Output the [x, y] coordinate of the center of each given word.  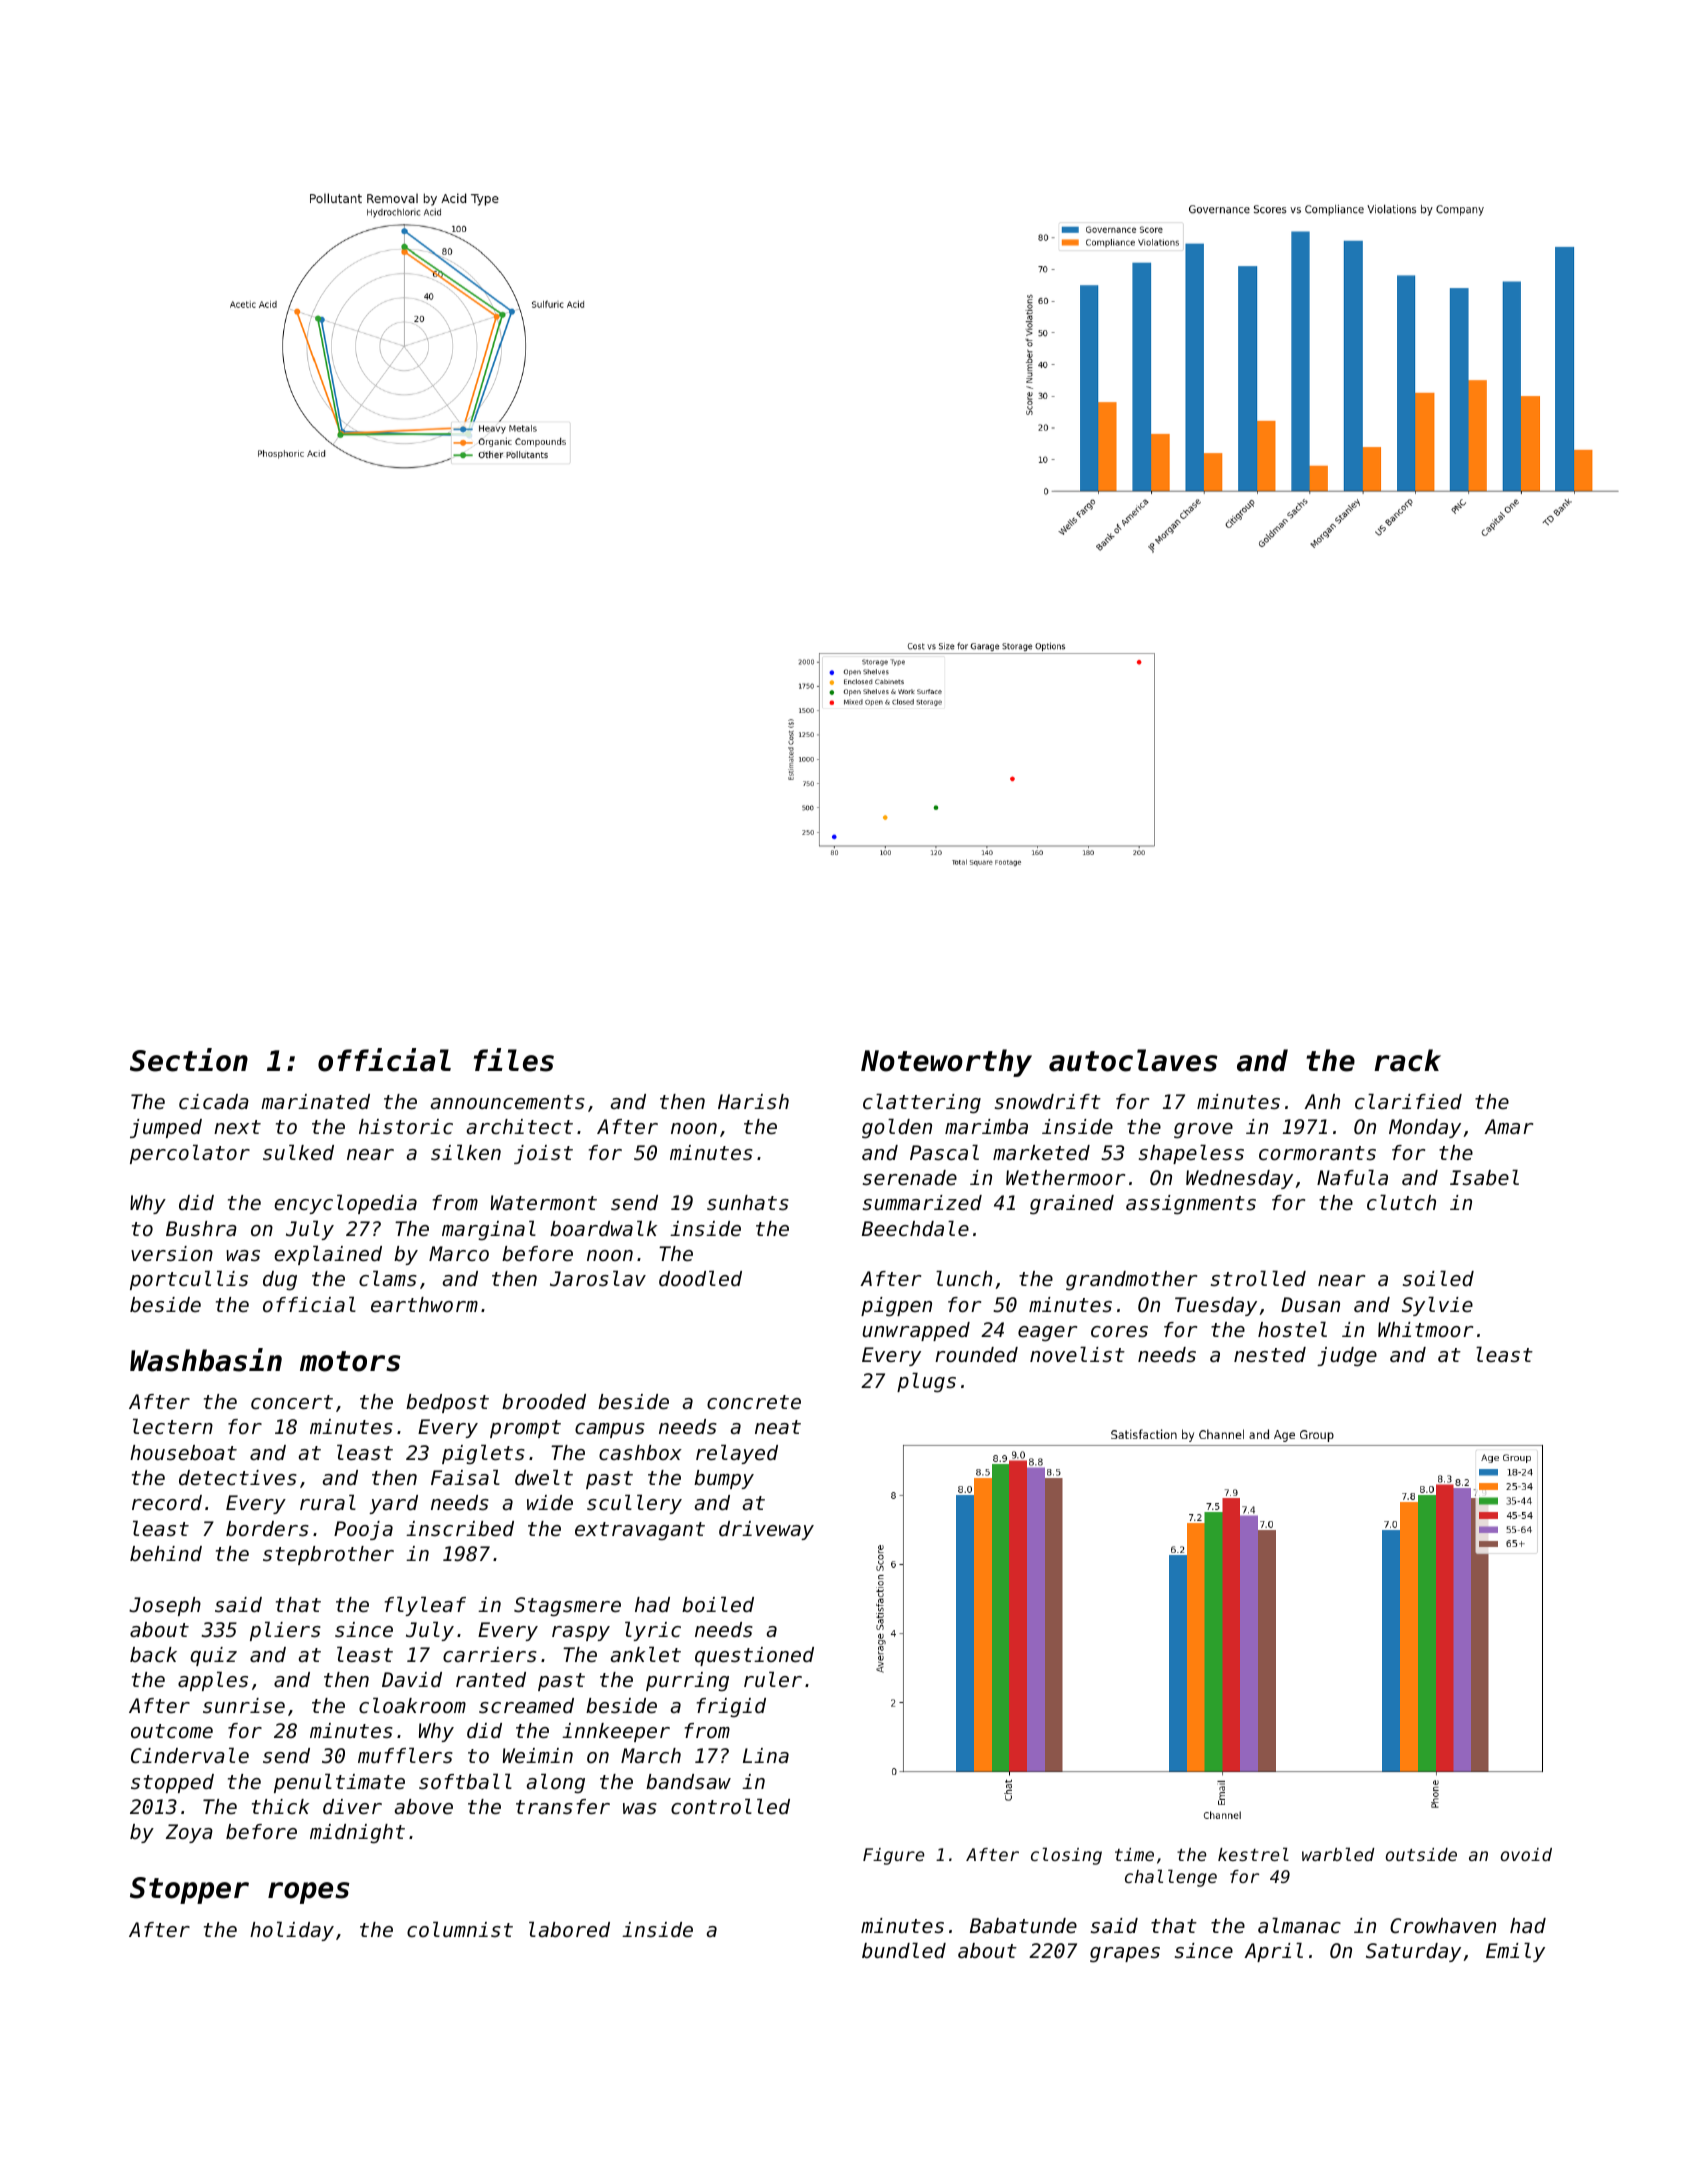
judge [1347, 1357]
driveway [766, 1530]
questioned [754, 1656]
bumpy [724, 1479]
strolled [1258, 1278]
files [514, 1060]
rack [1407, 1060]
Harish [753, 1102]
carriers [490, 1655]
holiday [292, 1931]
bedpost [447, 1403]
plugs [926, 1382]
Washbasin [206, 1360]
